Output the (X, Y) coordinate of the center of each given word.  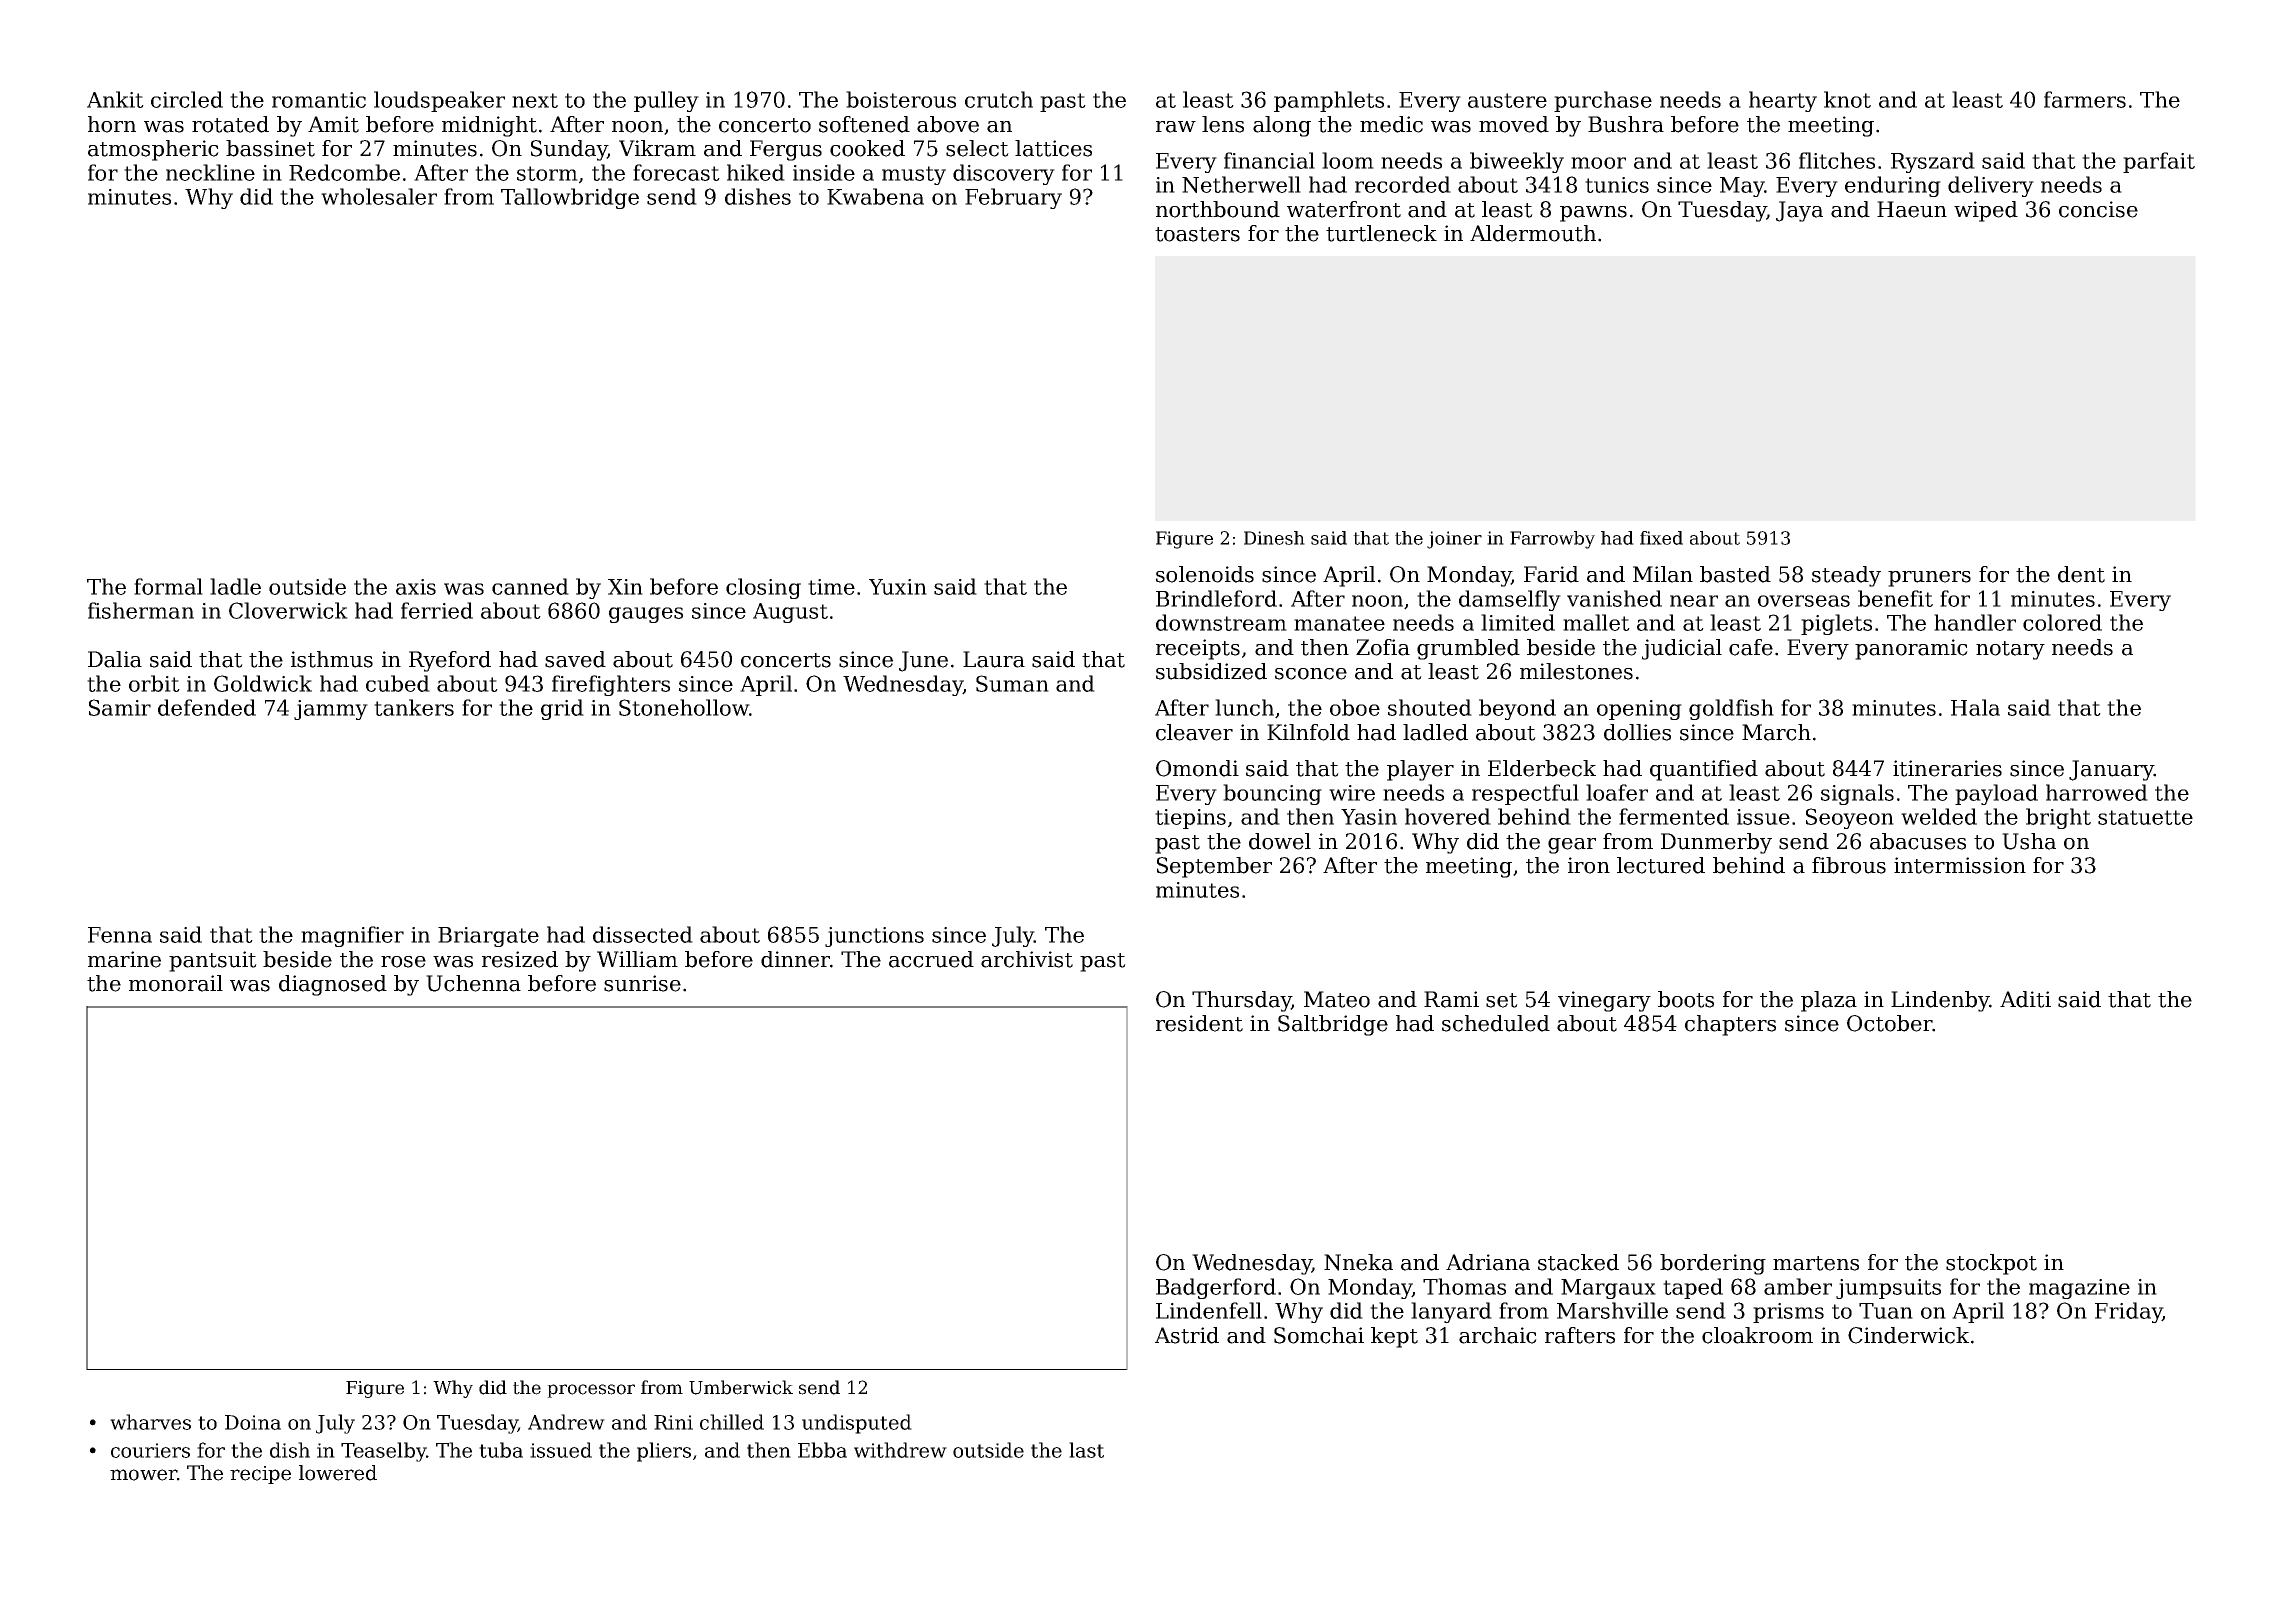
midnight (489, 126)
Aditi (2025, 999)
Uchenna (473, 983)
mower (143, 1475)
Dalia (115, 659)
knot (1847, 99)
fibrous (1849, 865)
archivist (1027, 959)
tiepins (1190, 819)
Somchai (1319, 1335)
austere (1507, 100)
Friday (2128, 1312)
